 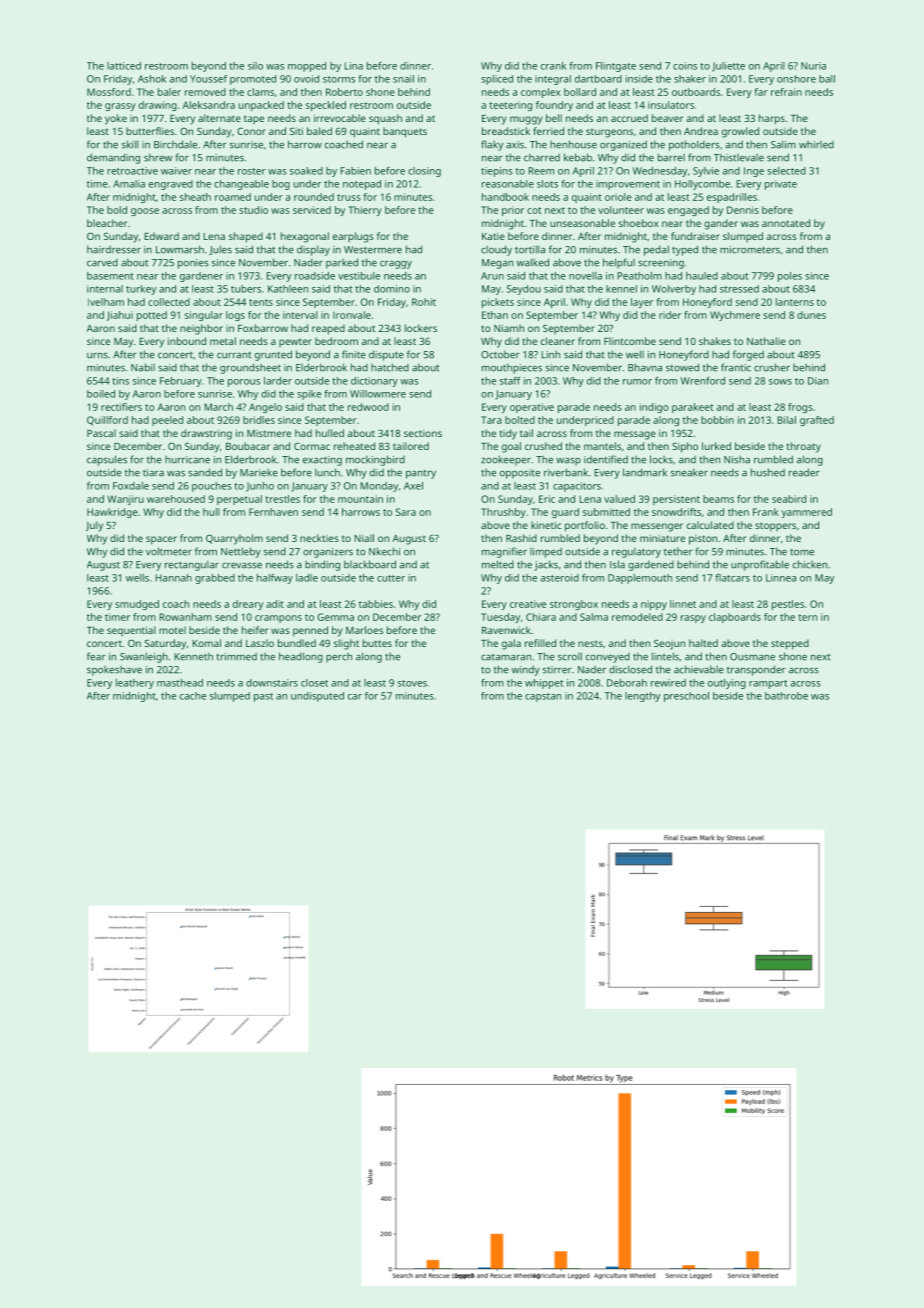 I want to click on smudged, so click(x=137, y=605).
